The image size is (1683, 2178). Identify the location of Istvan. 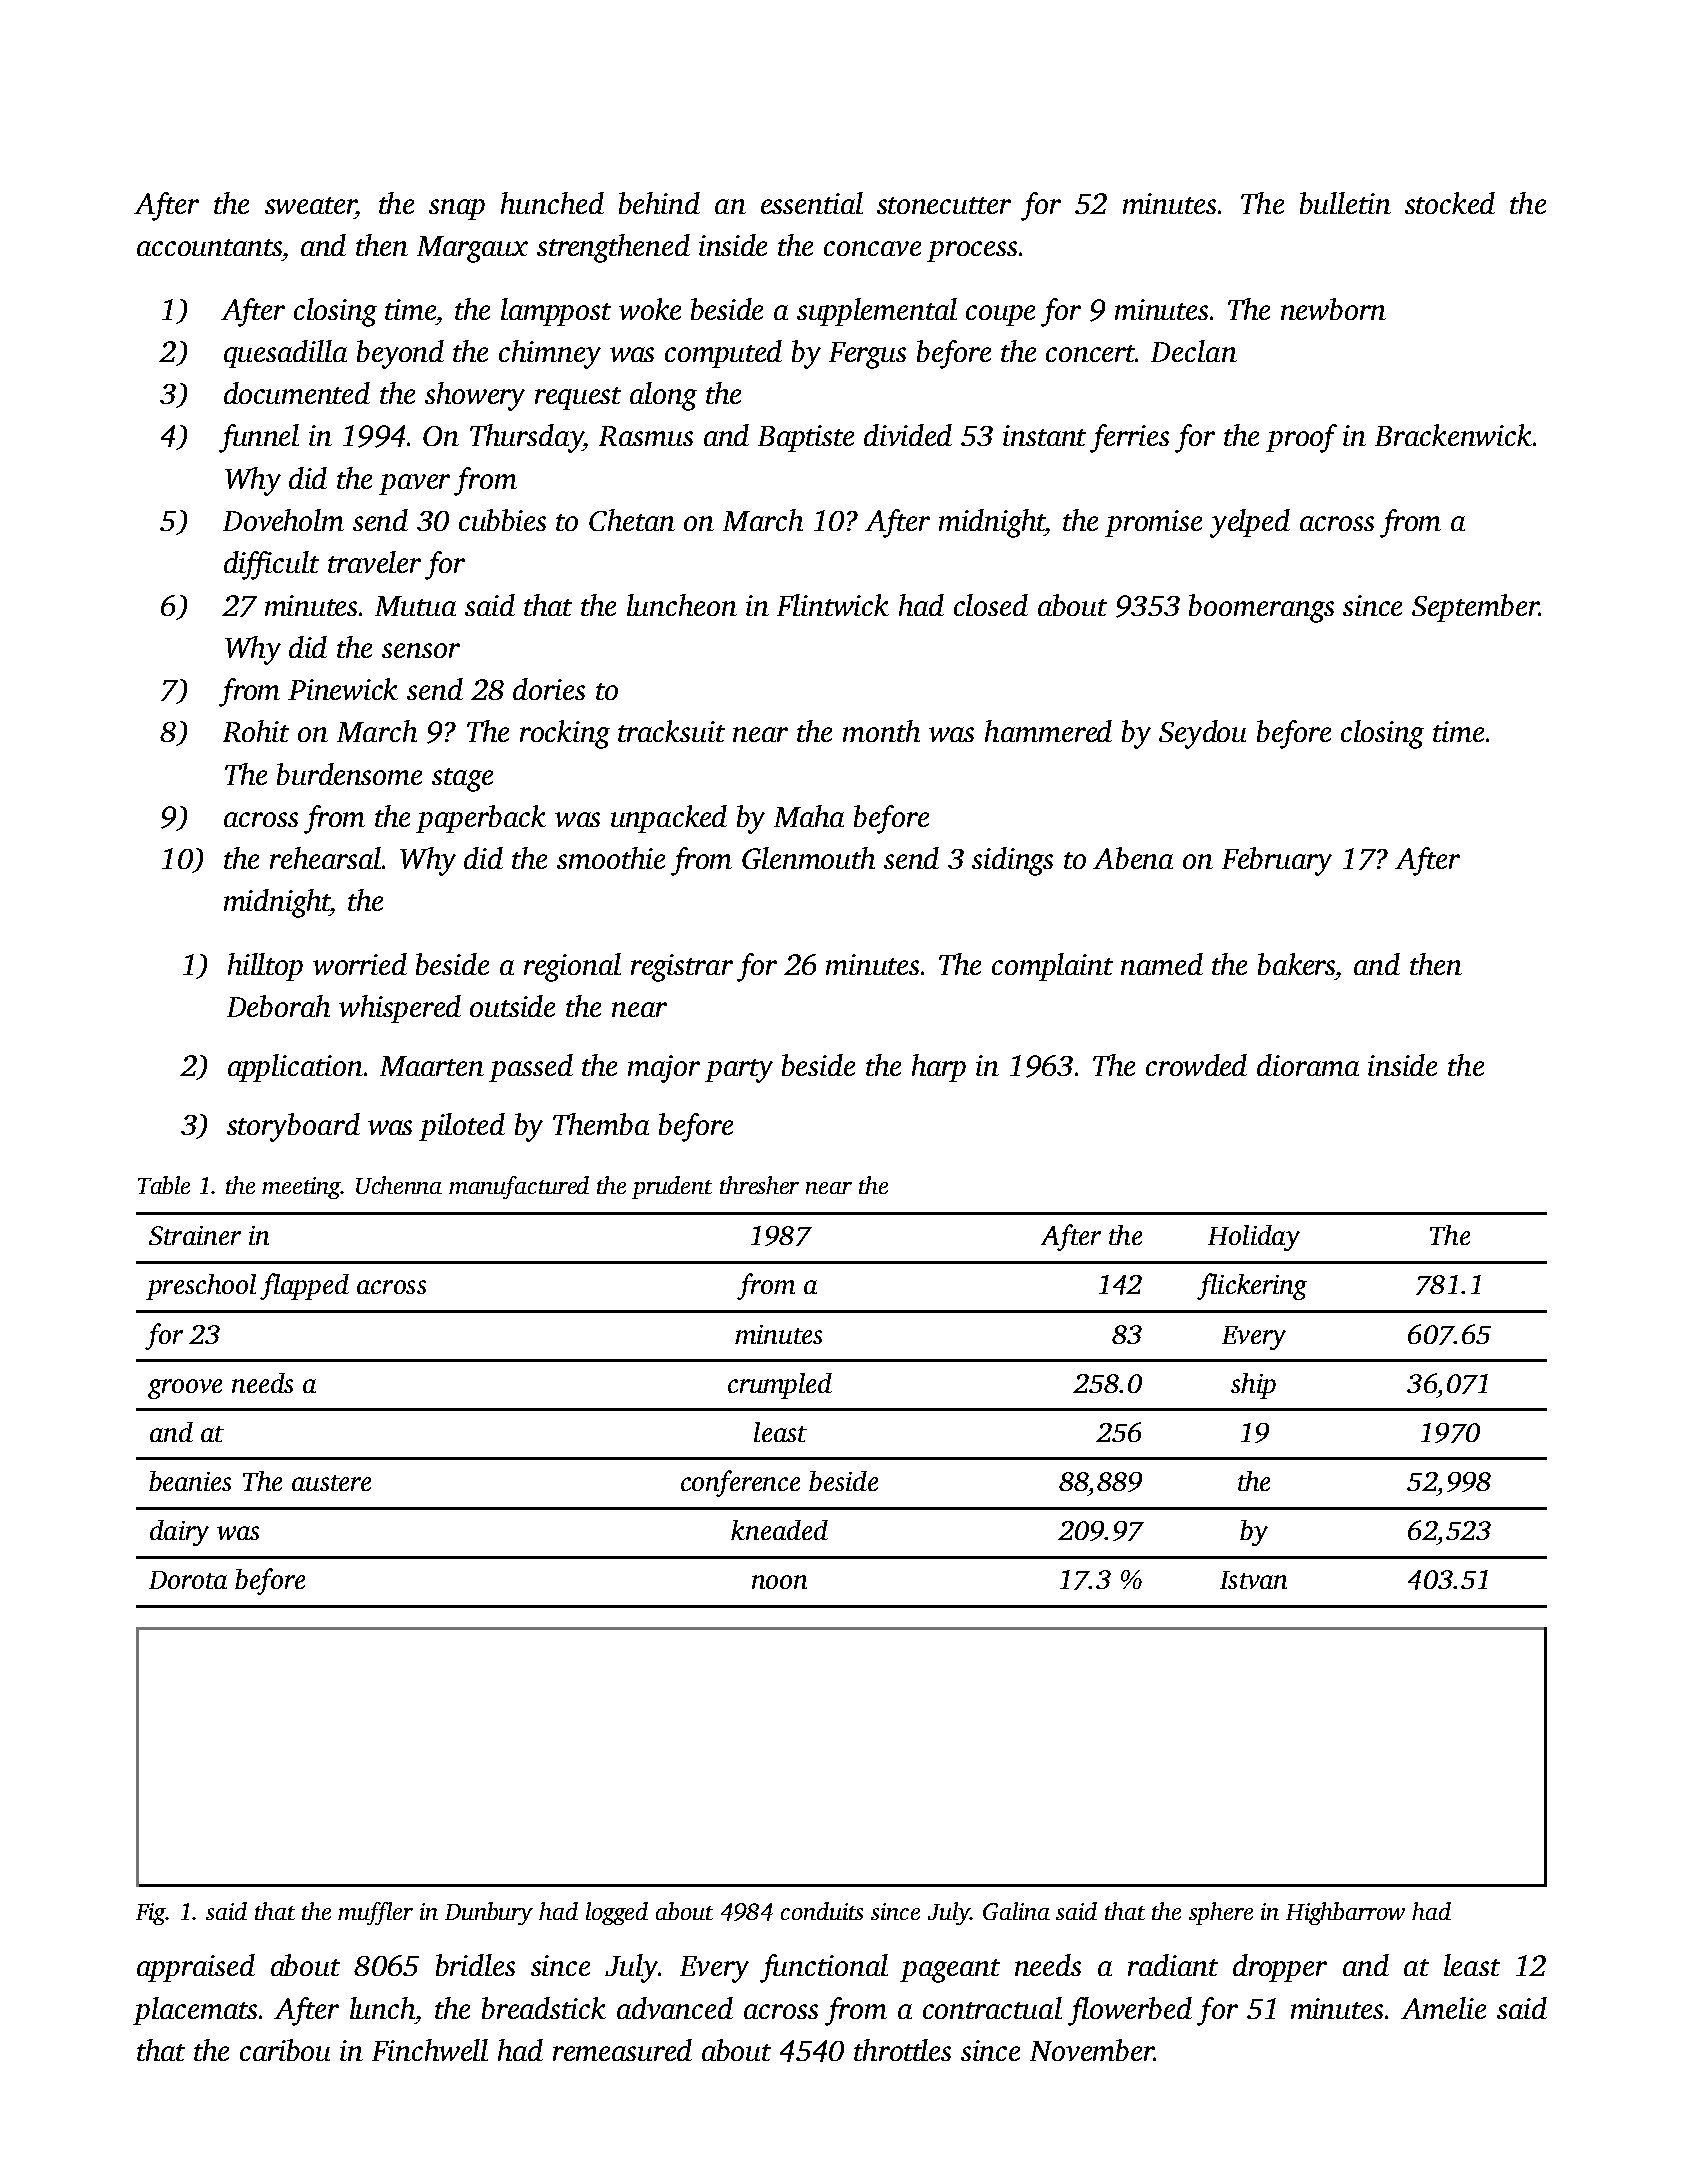
(1253, 1580).
